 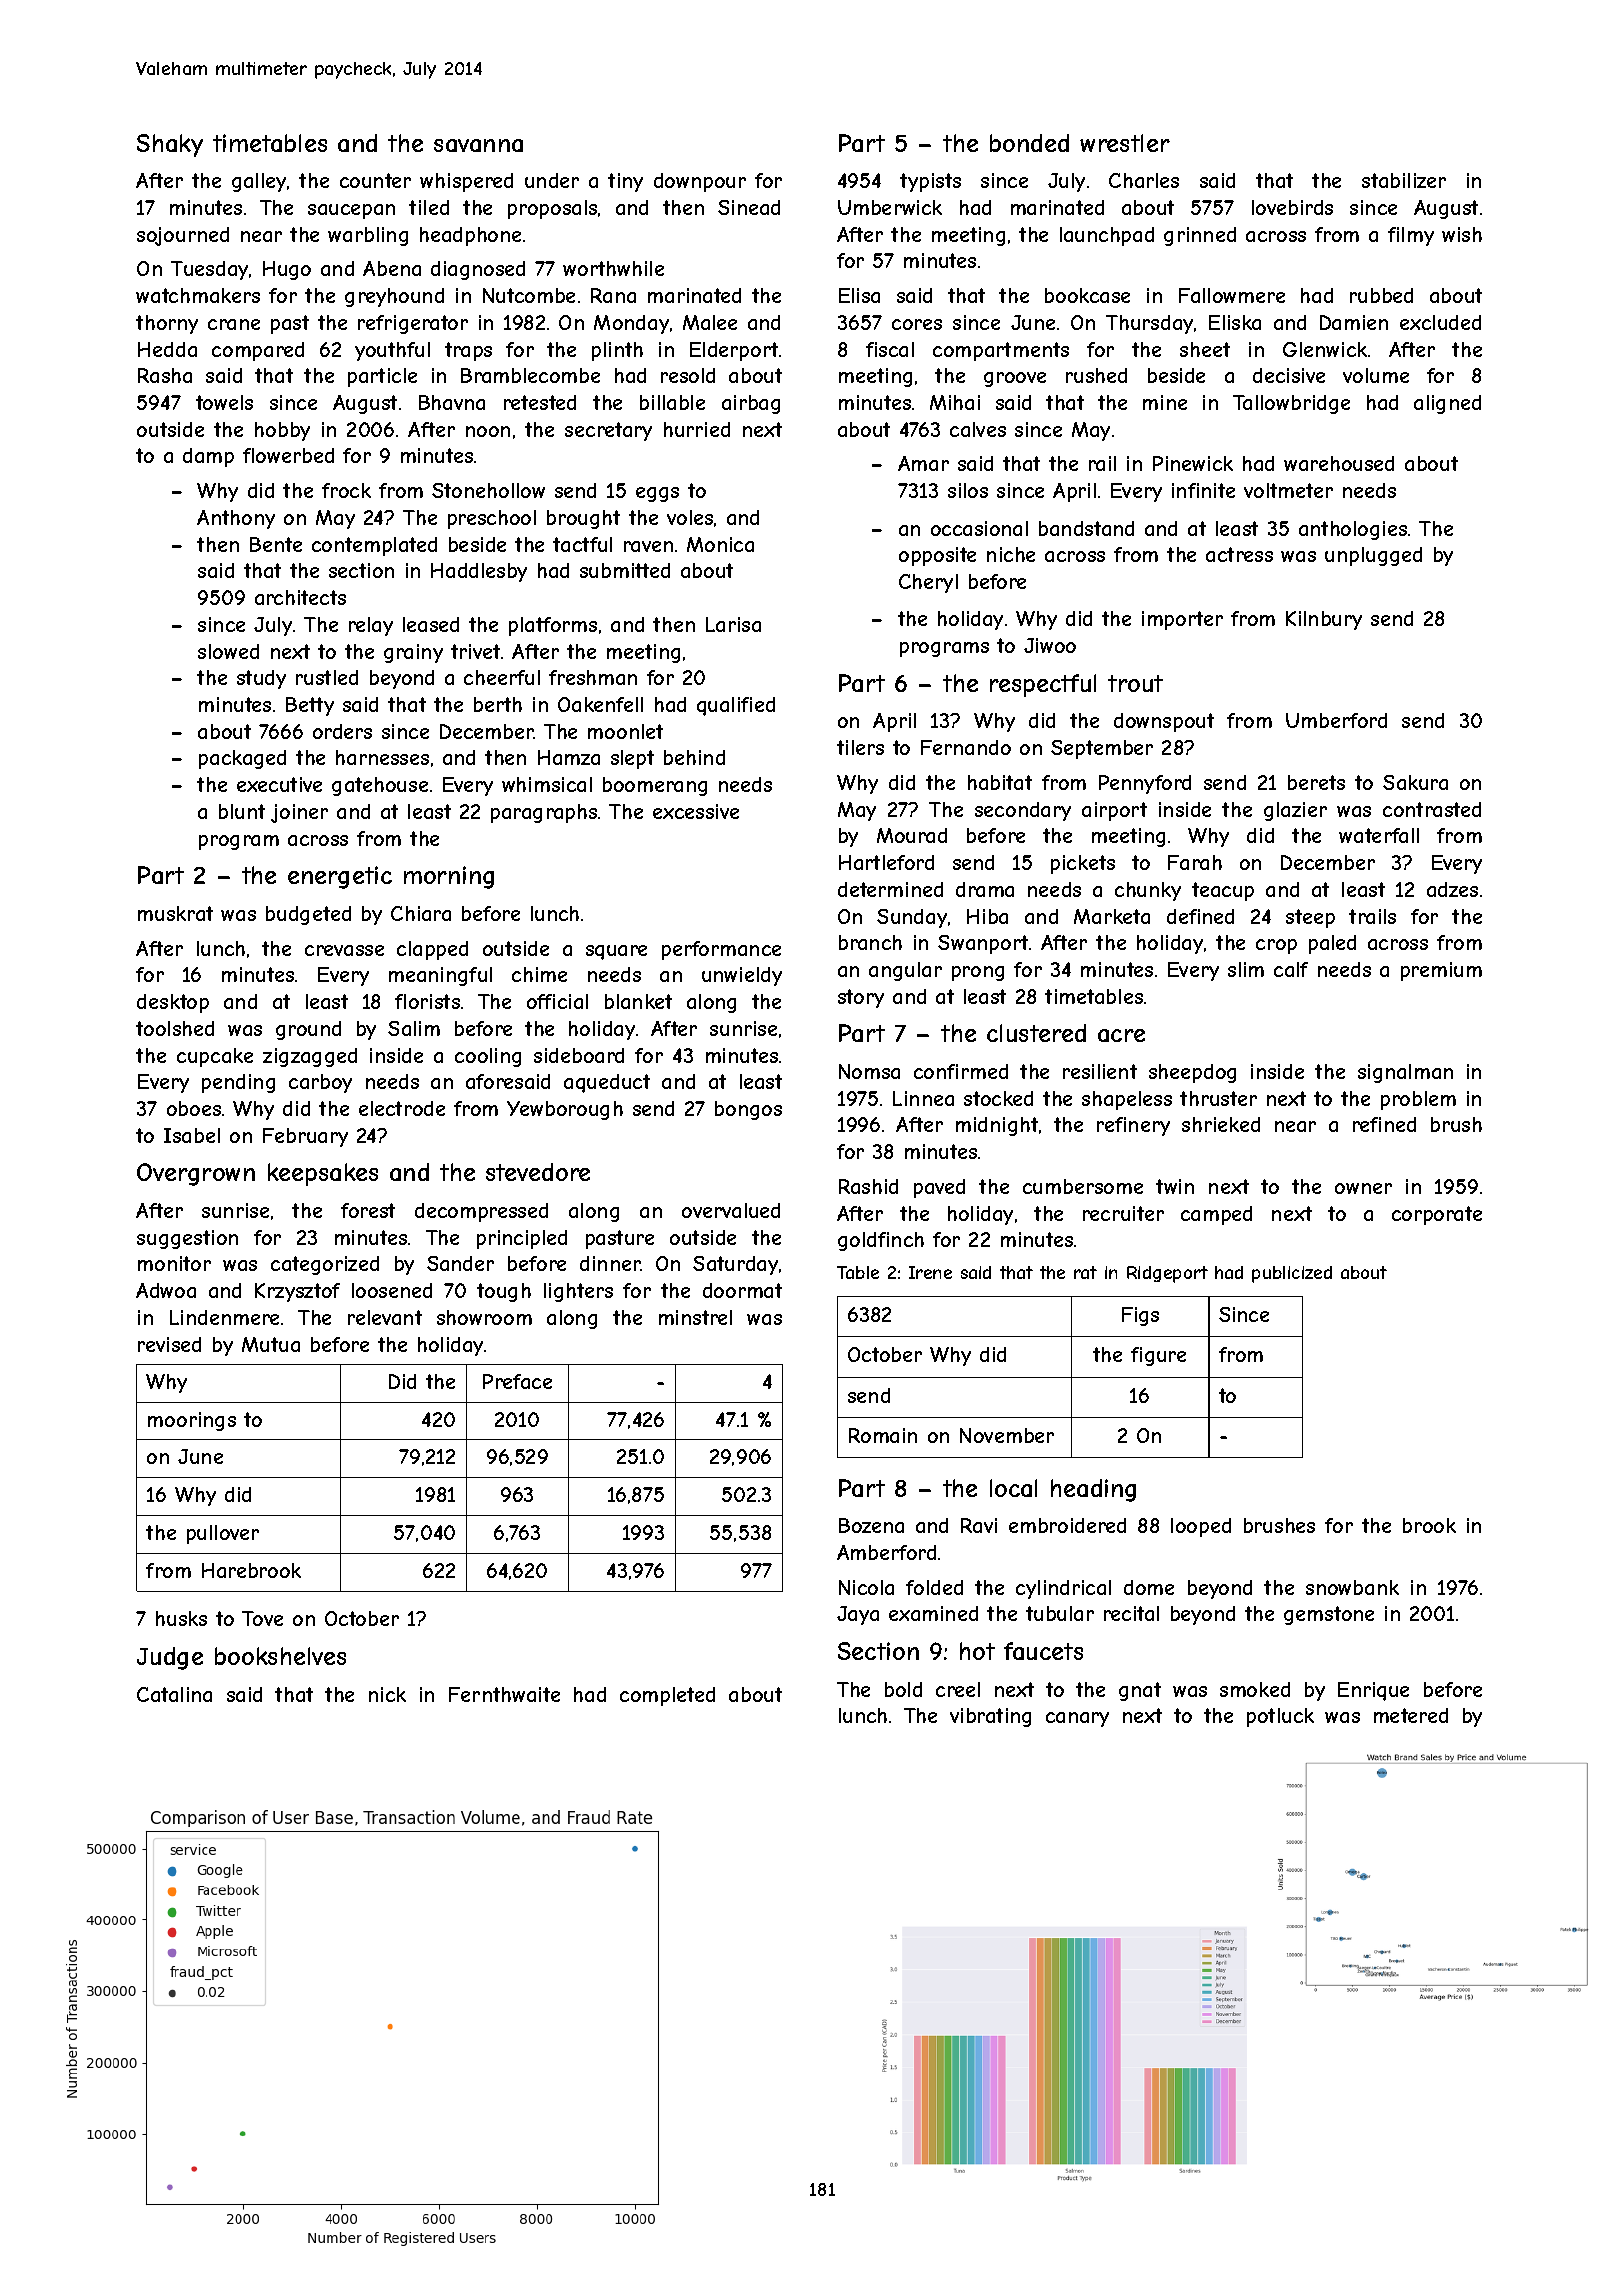 What do you see at coordinates (890, 207) in the screenshot?
I see `Umberwick` at bounding box center [890, 207].
